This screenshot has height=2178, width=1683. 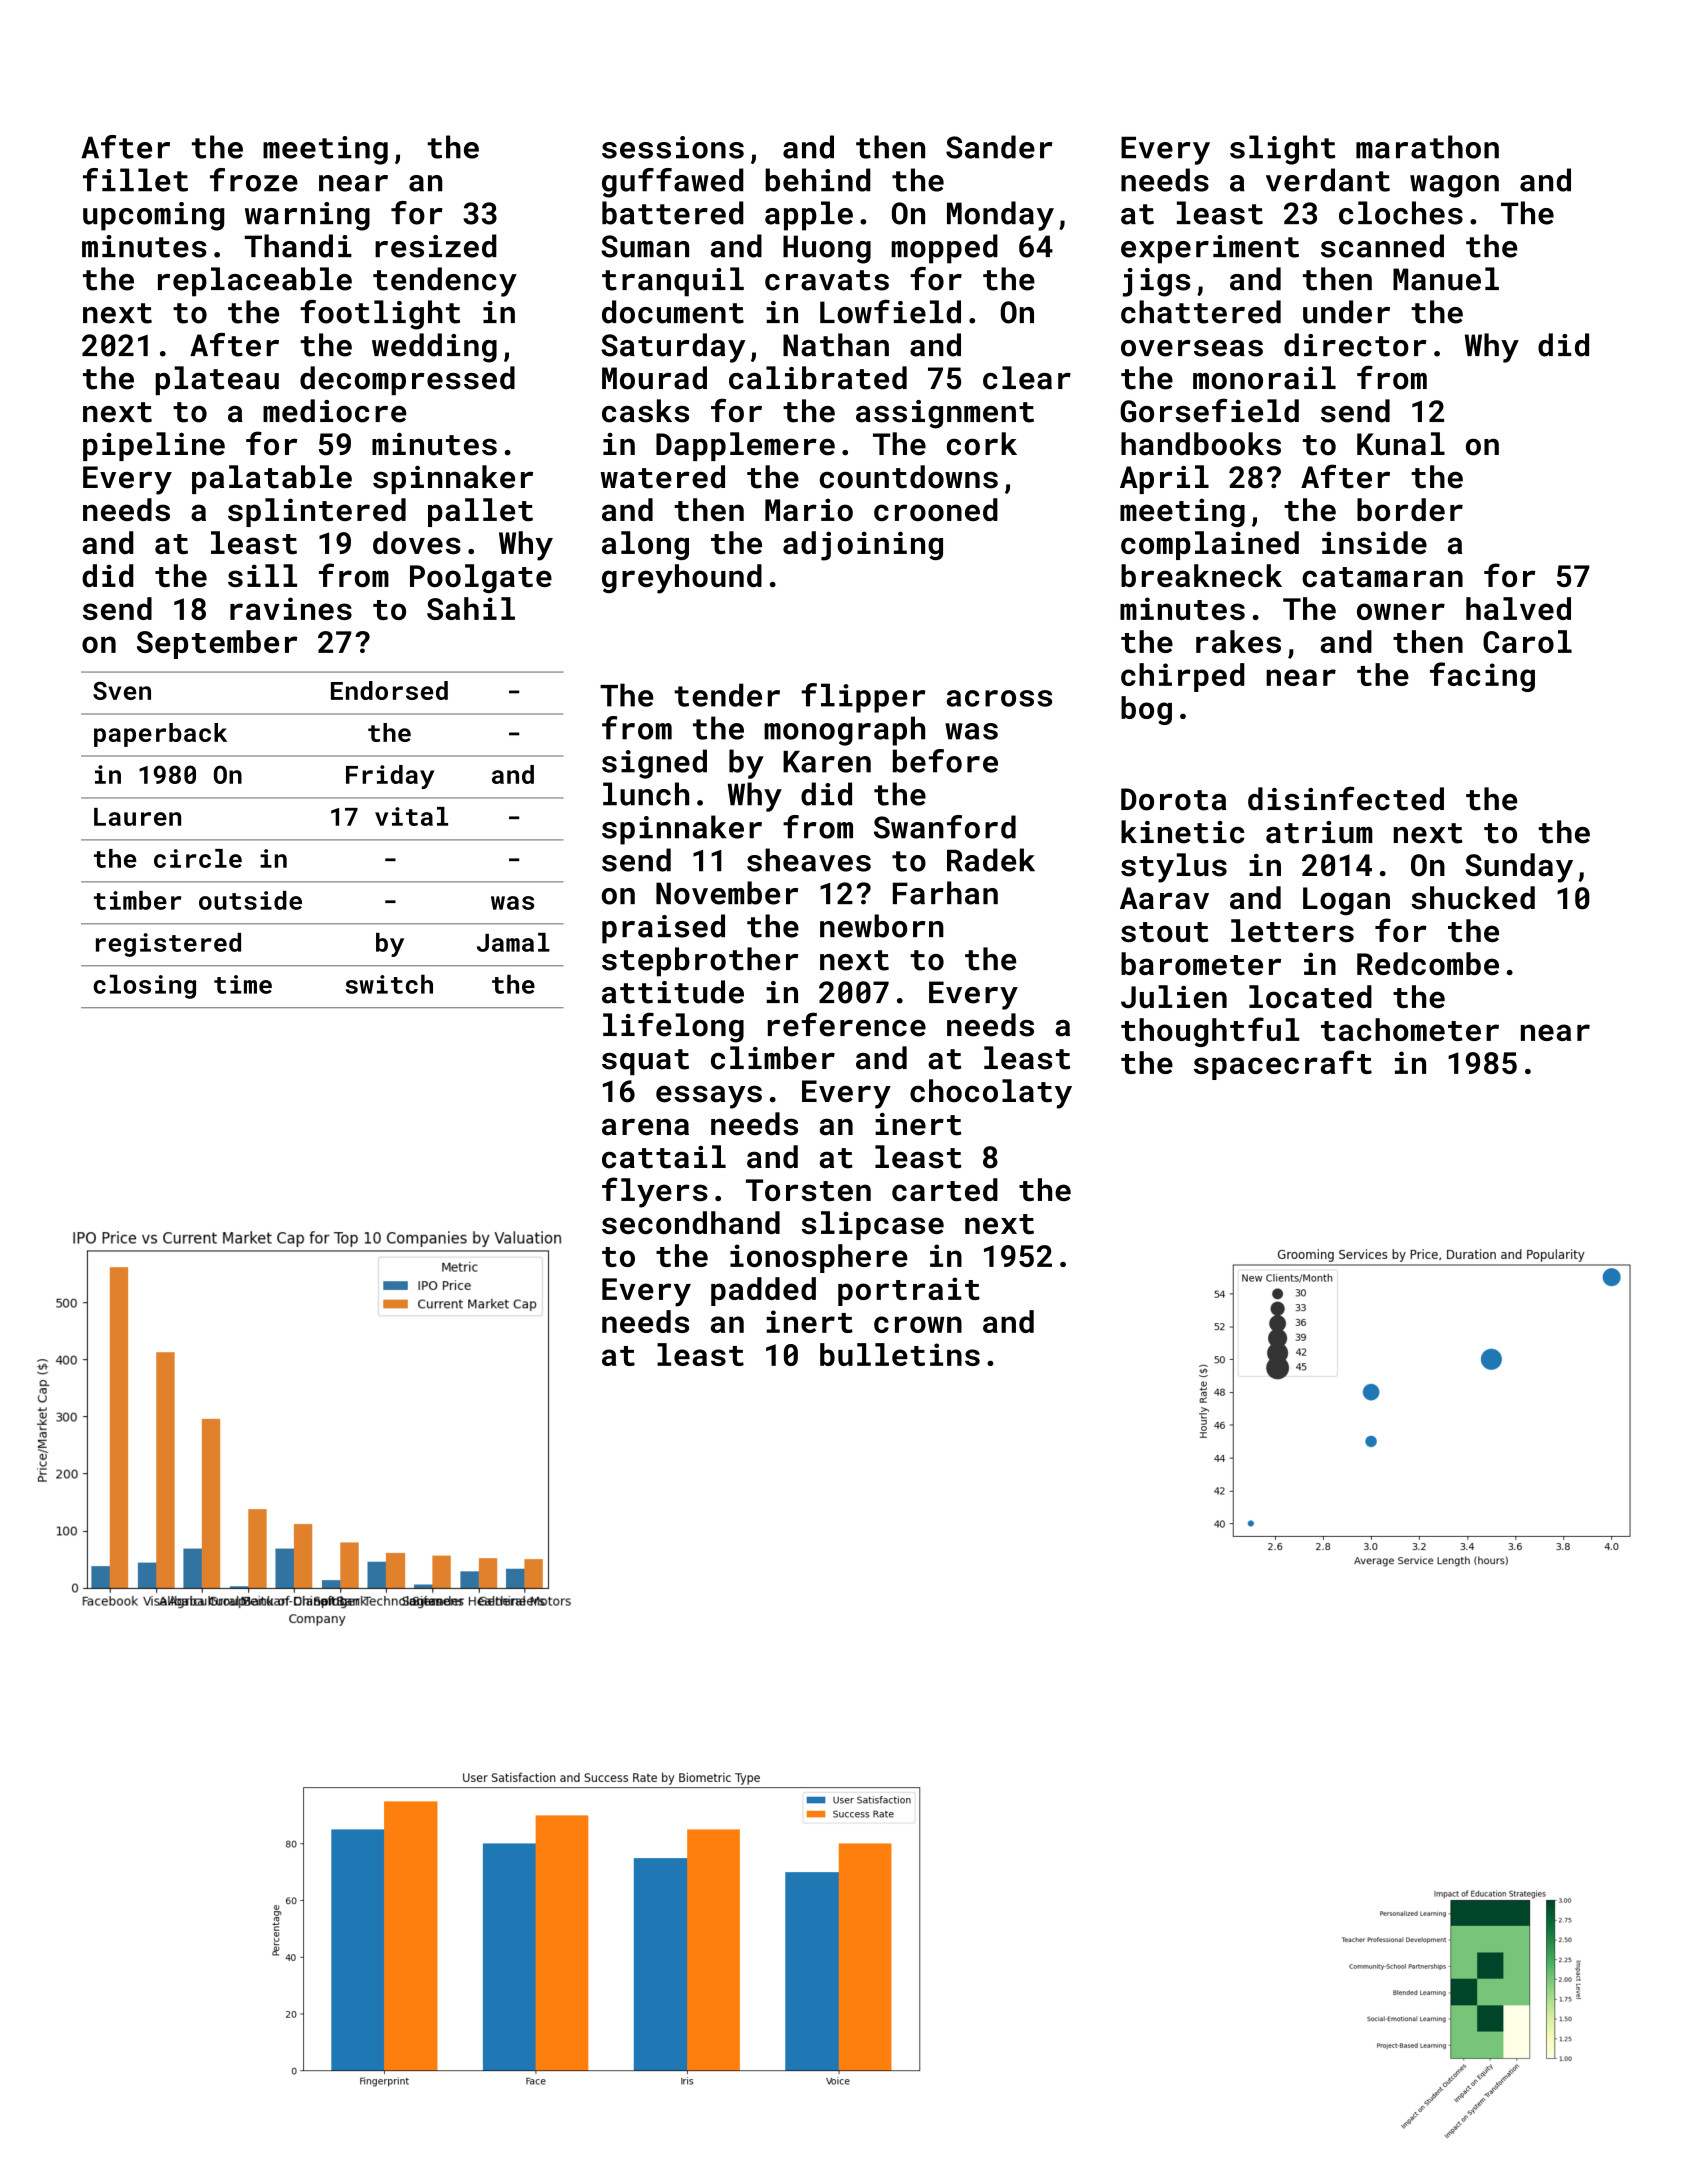 What do you see at coordinates (1401, 444) in the screenshot?
I see `Kunal` at bounding box center [1401, 444].
